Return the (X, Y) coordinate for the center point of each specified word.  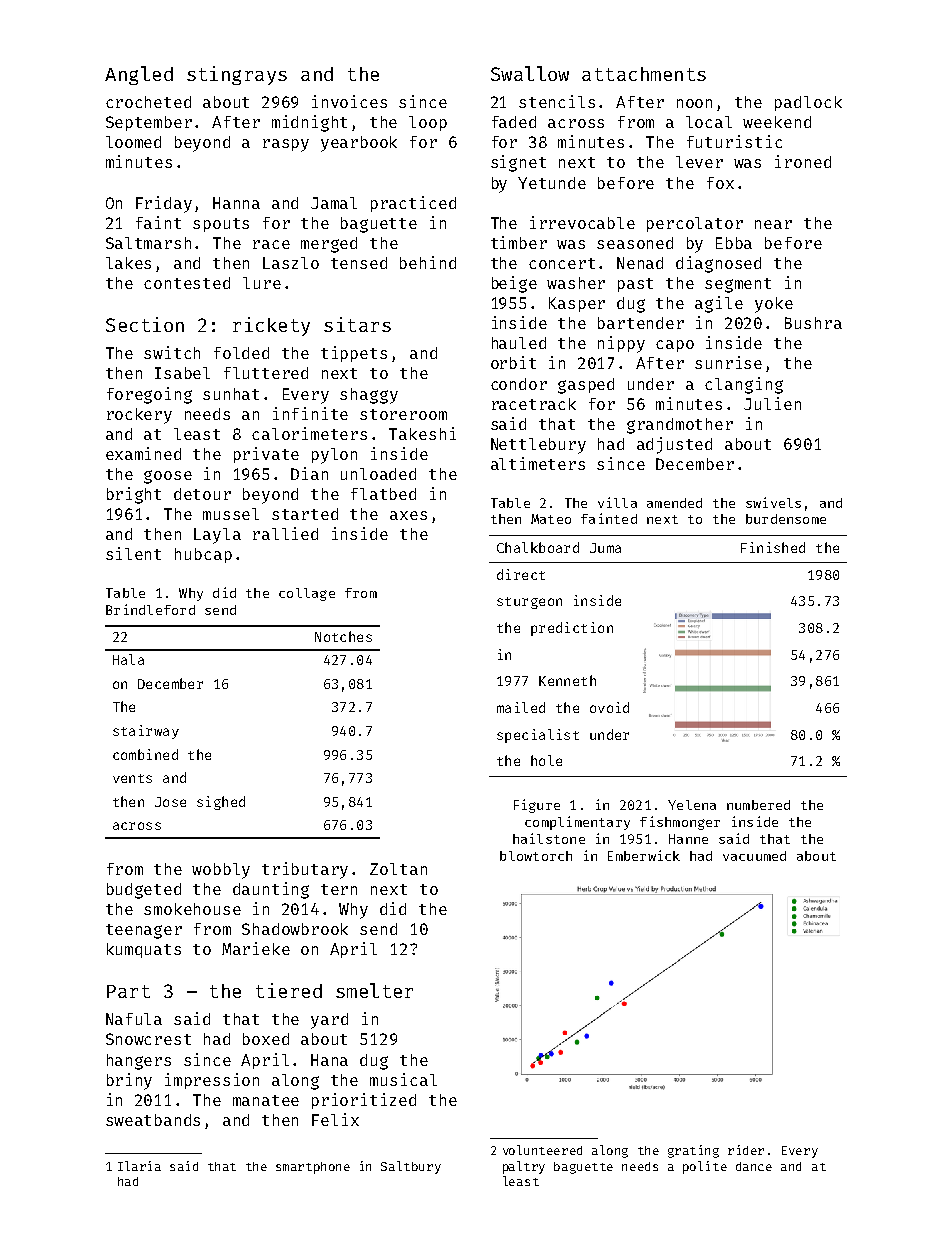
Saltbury (411, 1167)
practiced (413, 204)
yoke (774, 305)
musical (403, 1079)
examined (143, 453)
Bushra (813, 323)
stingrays (237, 75)
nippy (621, 344)
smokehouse (192, 909)
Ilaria (139, 1166)
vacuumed (754, 856)
